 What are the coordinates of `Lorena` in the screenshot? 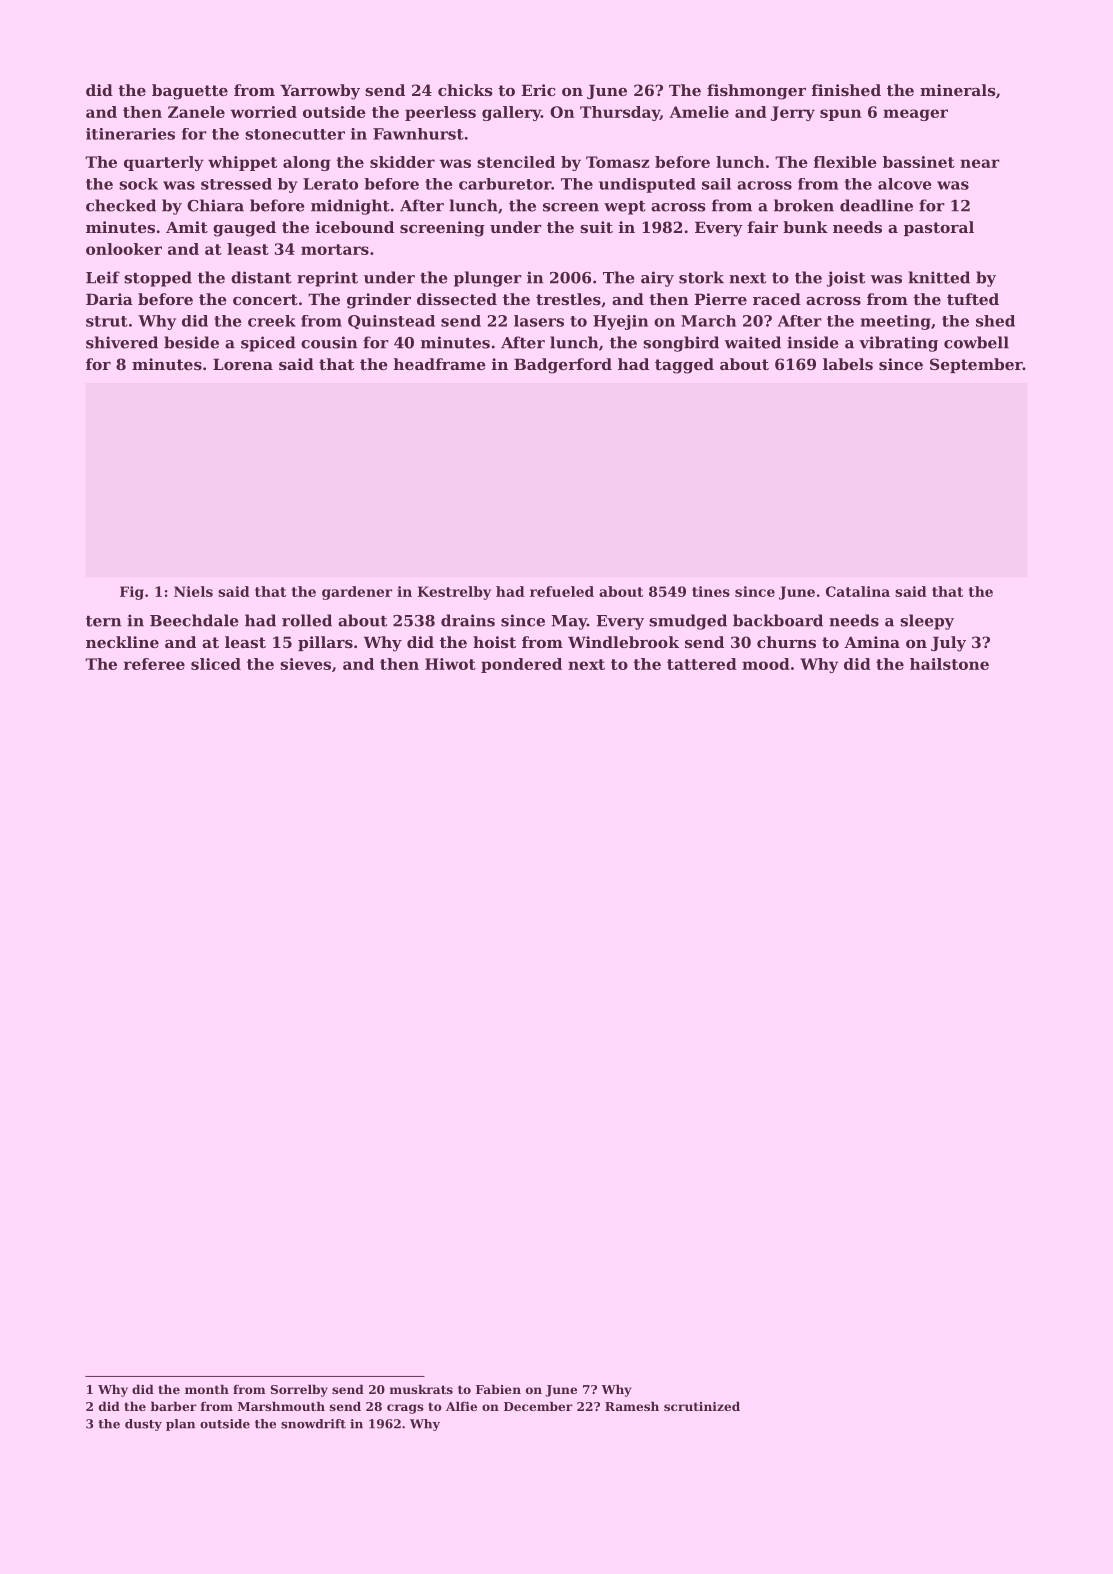 It's located at (243, 364).
